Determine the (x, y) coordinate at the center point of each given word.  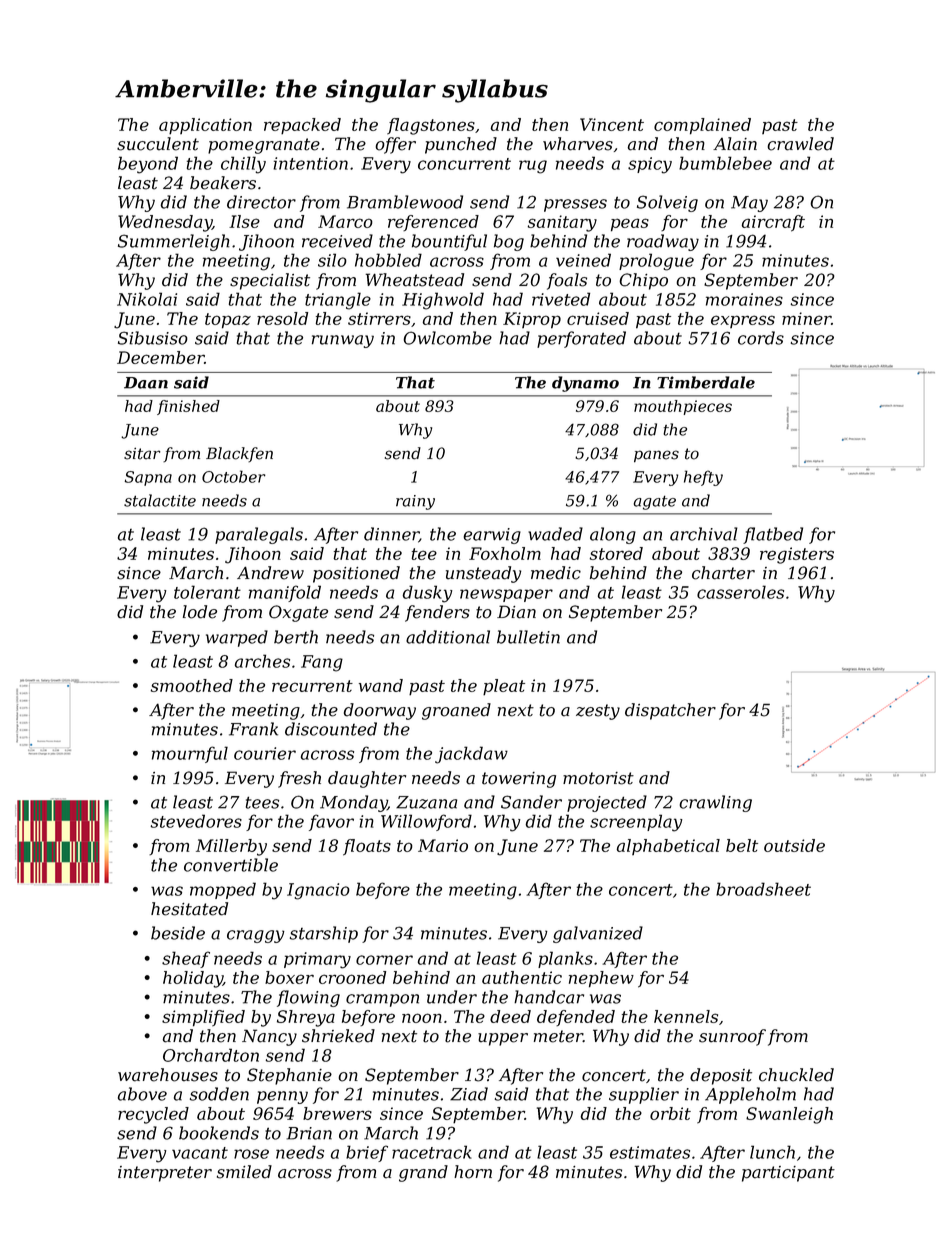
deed (510, 1016)
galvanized (598, 934)
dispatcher (670, 711)
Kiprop (532, 320)
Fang (322, 663)
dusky (427, 594)
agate (655, 502)
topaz (228, 321)
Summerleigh (174, 242)
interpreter (165, 1174)
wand (381, 685)
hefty (703, 478)
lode (200, 612)
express (743, 321)
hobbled (388, 260)
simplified (203, 1018)
